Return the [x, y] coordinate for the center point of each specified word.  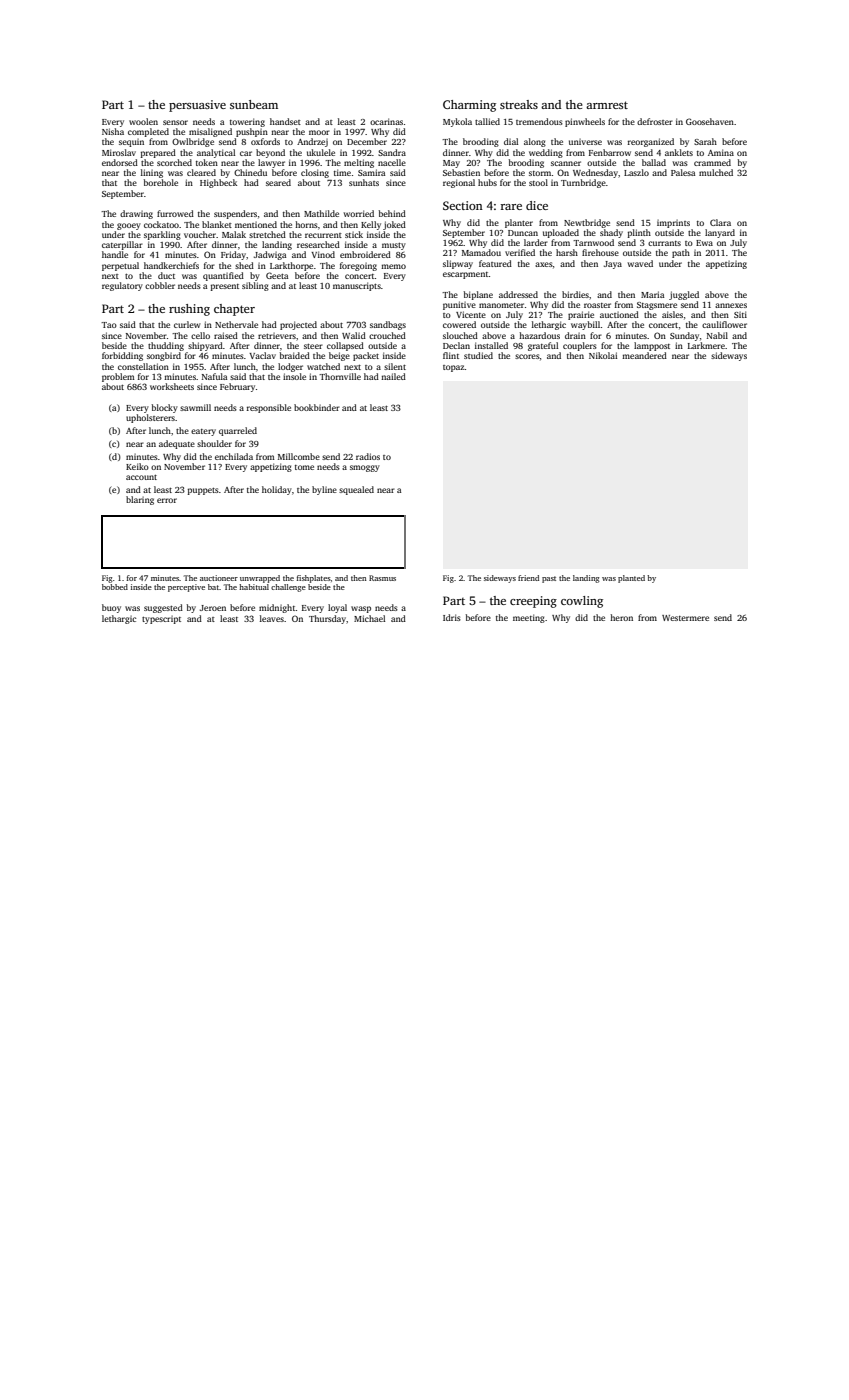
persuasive [197, 106]
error [167, 500]
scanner [566, 163]
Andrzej [312, 142]
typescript [161, 620]
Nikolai [603, 355]
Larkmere [706, 345]
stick [354, 234]
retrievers [277, 336]
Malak [234, 234]
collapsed [345, 346]
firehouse [600, 252]
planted [631, 579]
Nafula [214, 376]
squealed [356, 490]
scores [527, 356]
